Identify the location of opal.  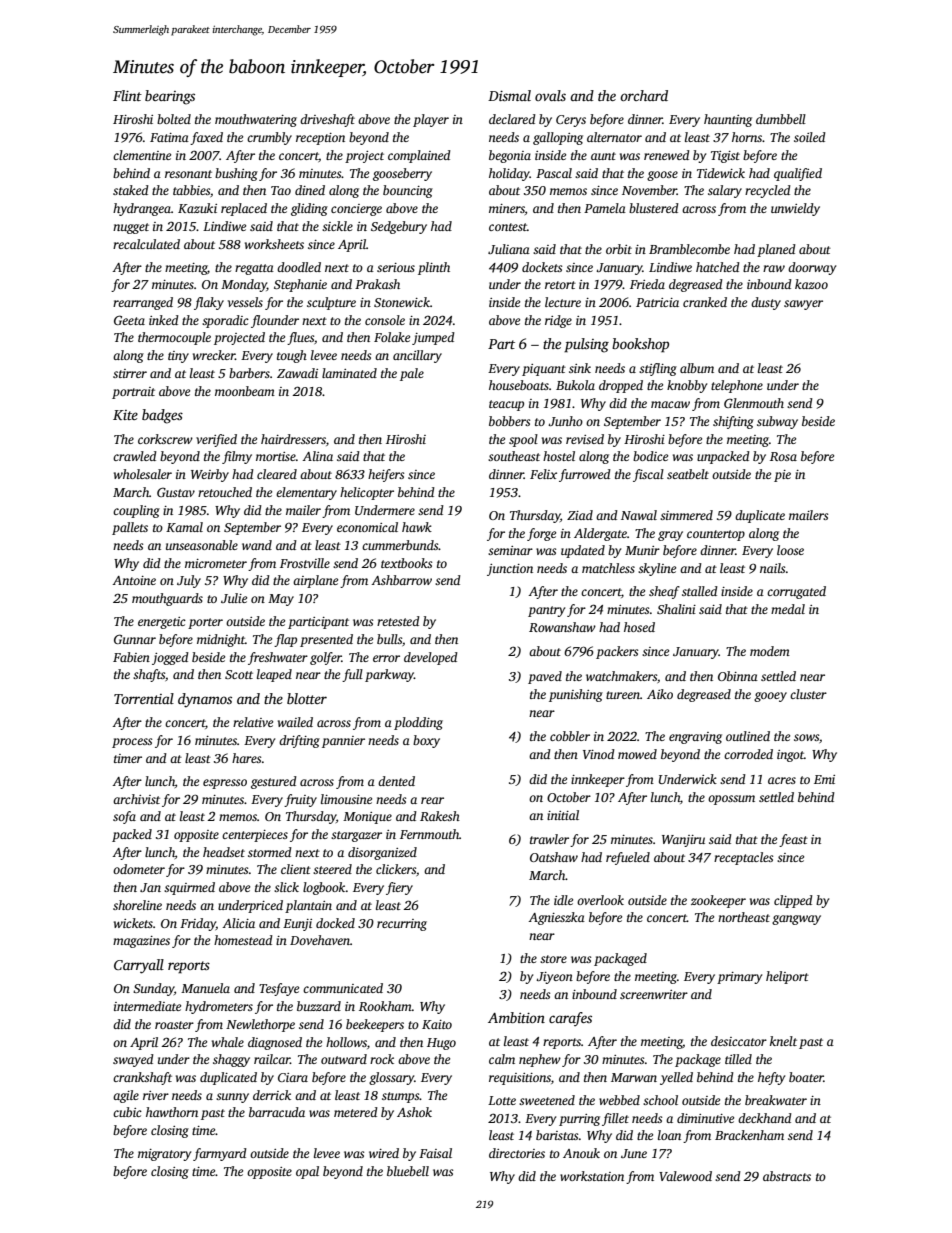
(307, 1172).
